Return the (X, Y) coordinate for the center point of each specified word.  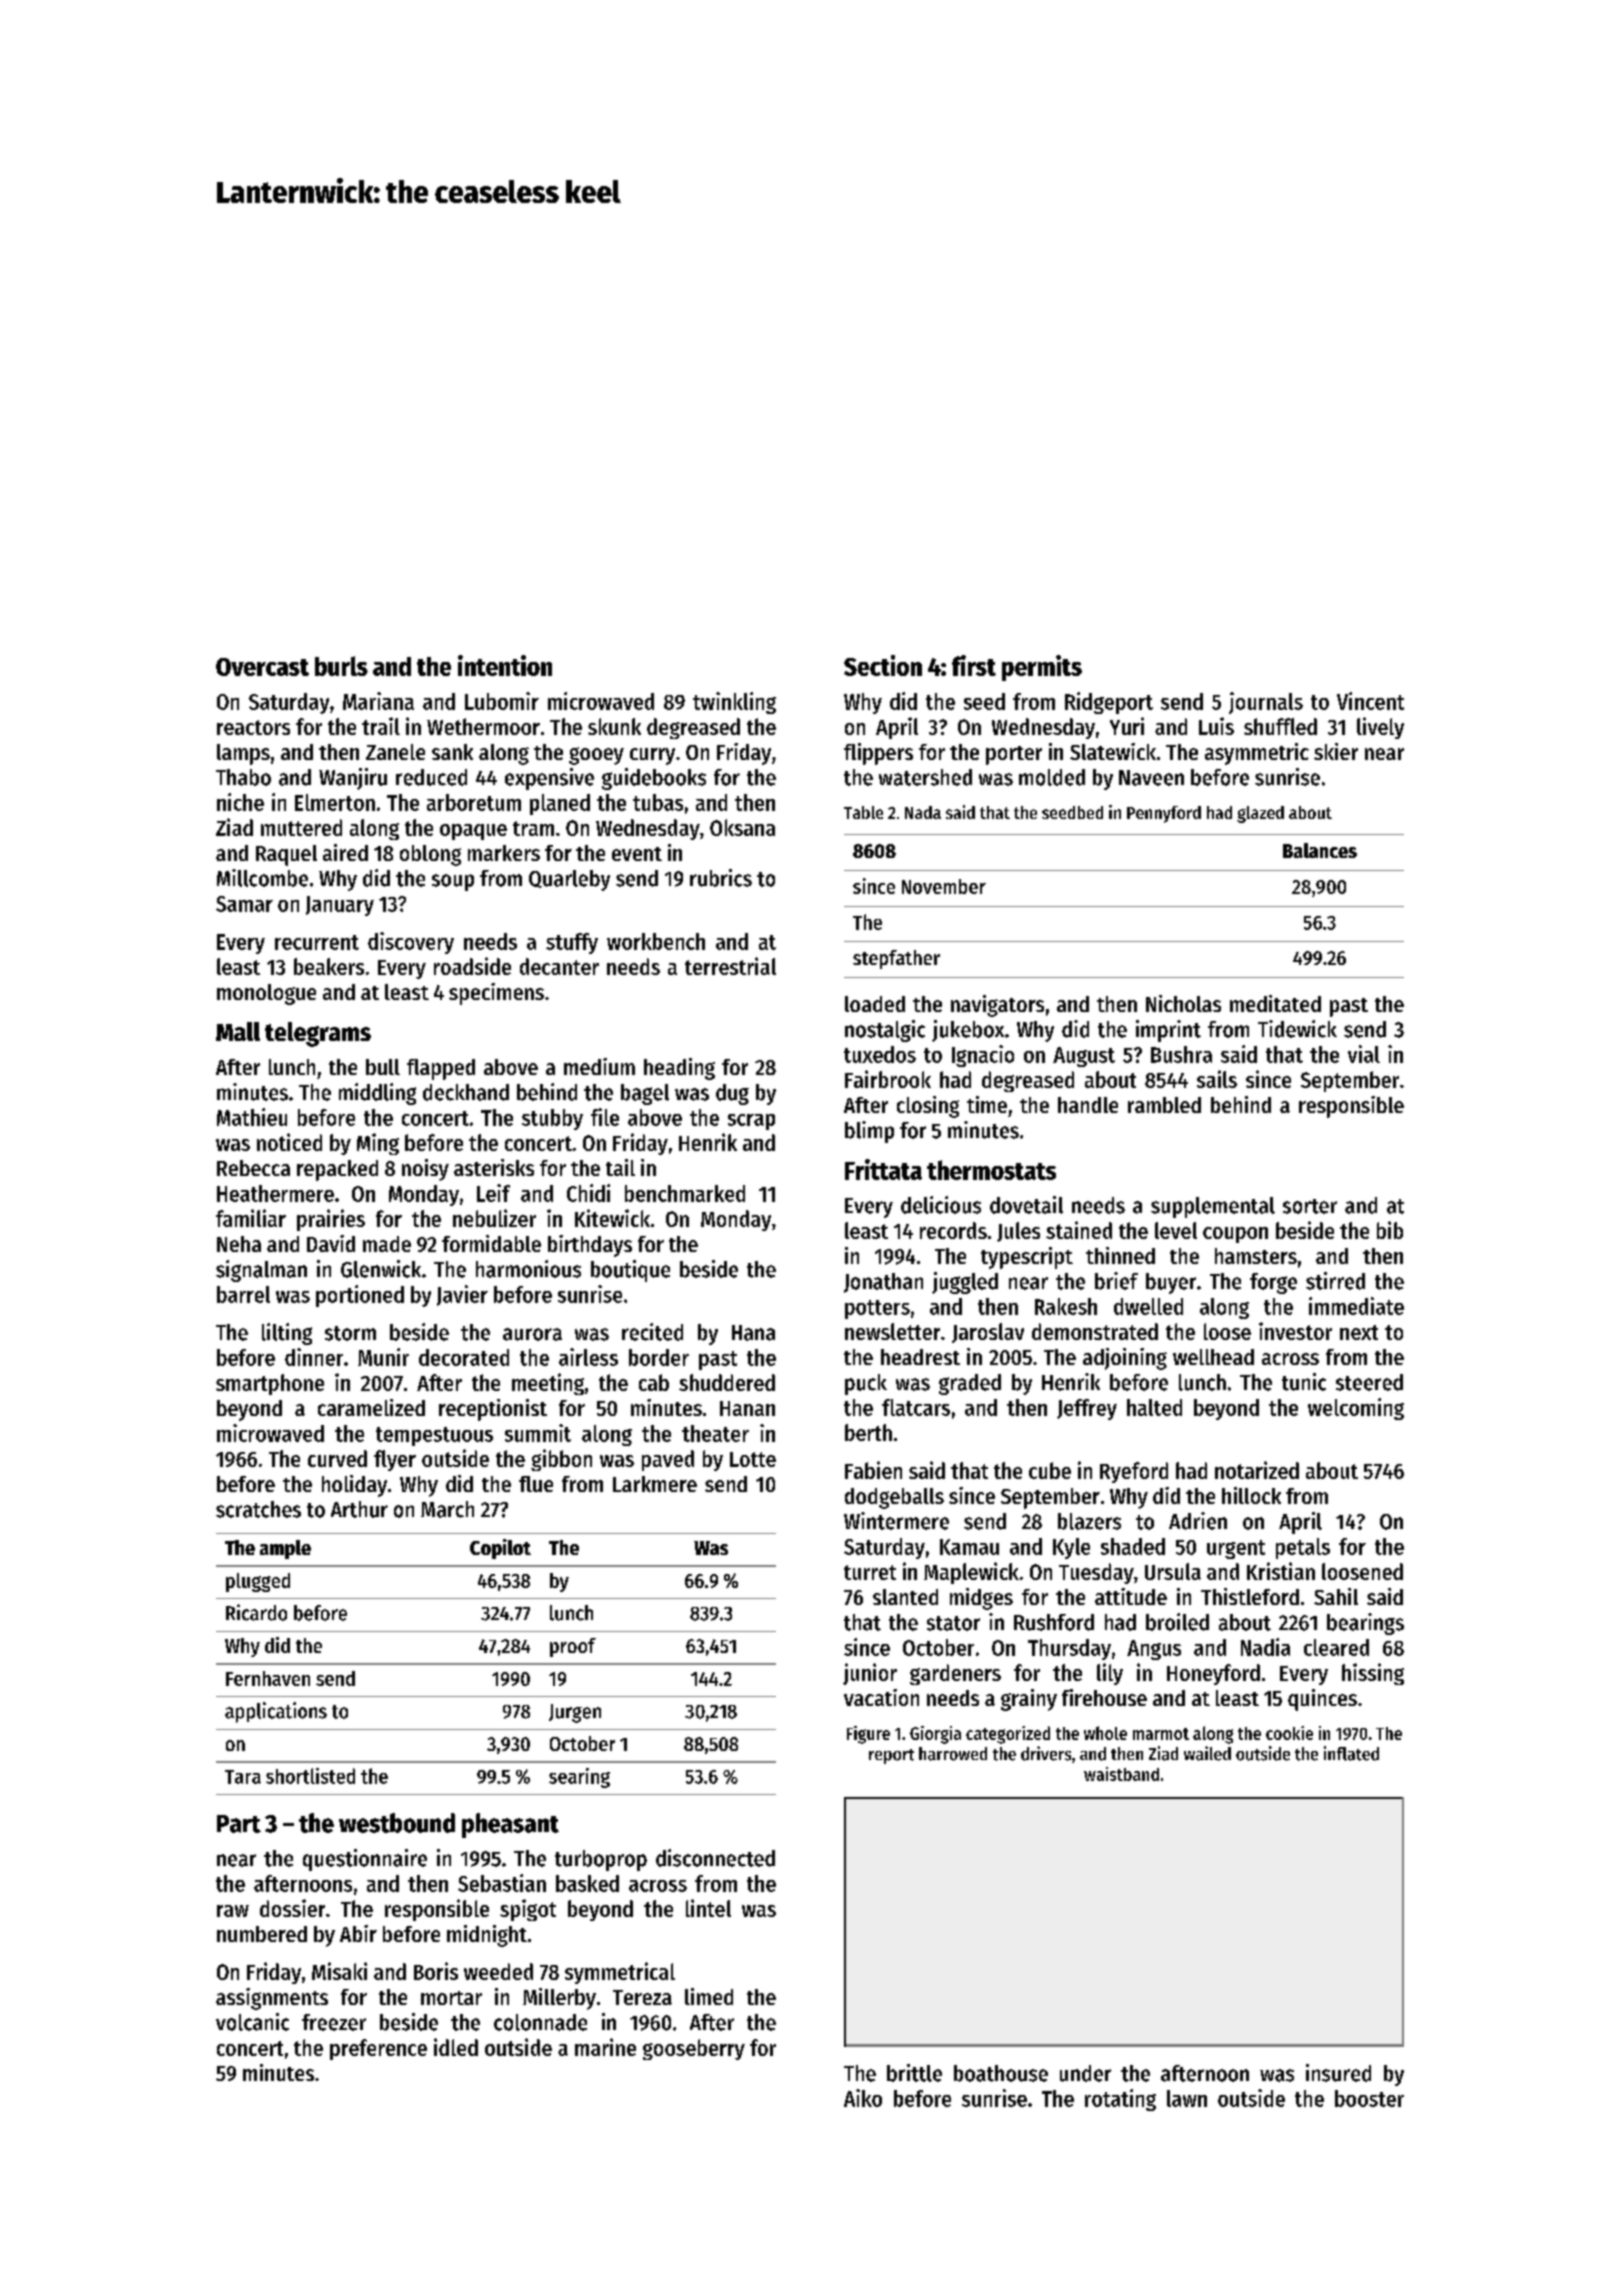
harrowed (953, 1754)
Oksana (742, 827)
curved (337, 1458)
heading (679, 1069)
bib (1390, 1230)
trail (381, 726)
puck (866, 1384)
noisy (425, 1170)
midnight (487, 1936)
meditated (1275, 1003)
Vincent (1370, 701)
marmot (1161, 1734)
